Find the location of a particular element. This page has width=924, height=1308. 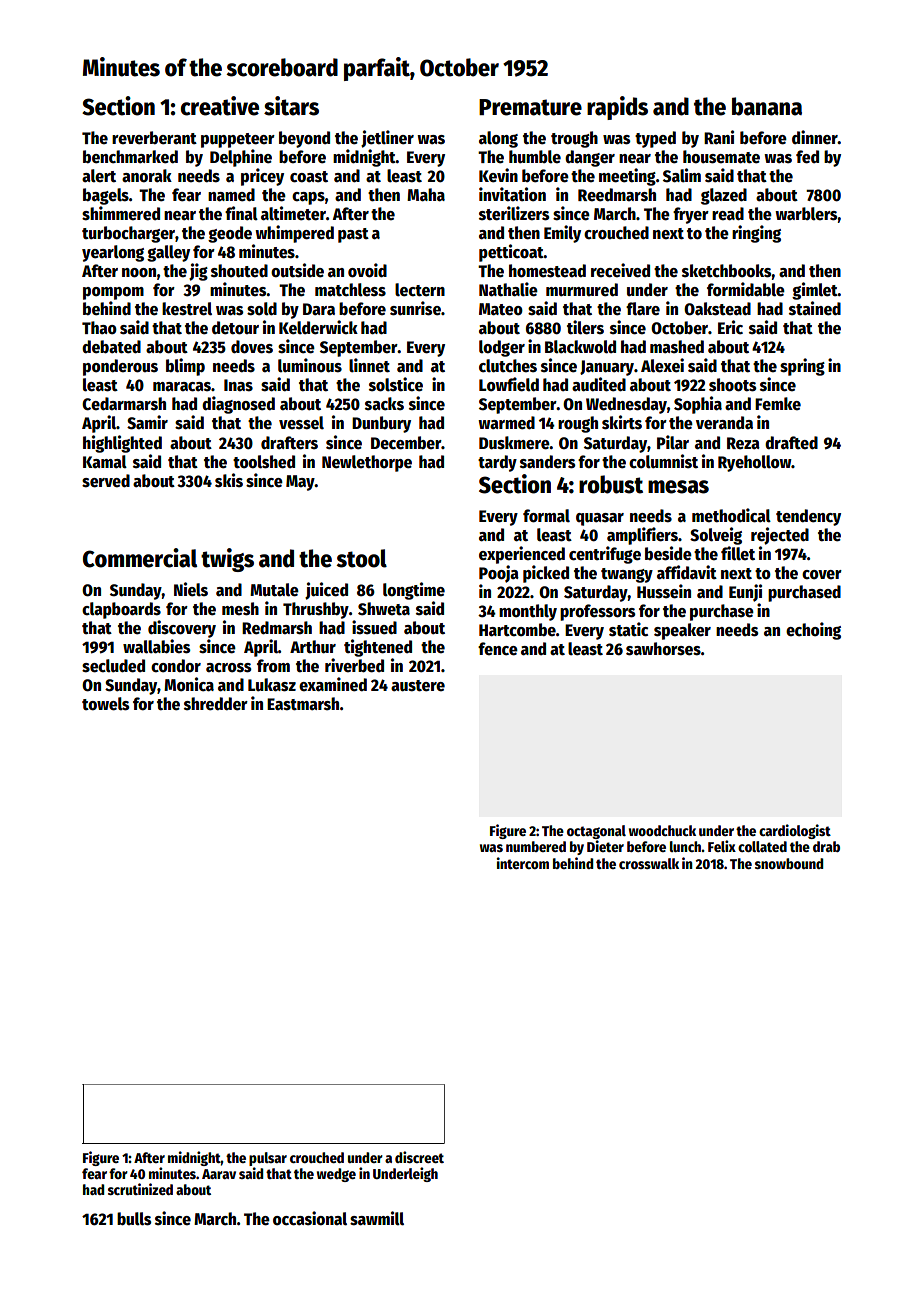

discreet is located at coordinates (419, 1157).
